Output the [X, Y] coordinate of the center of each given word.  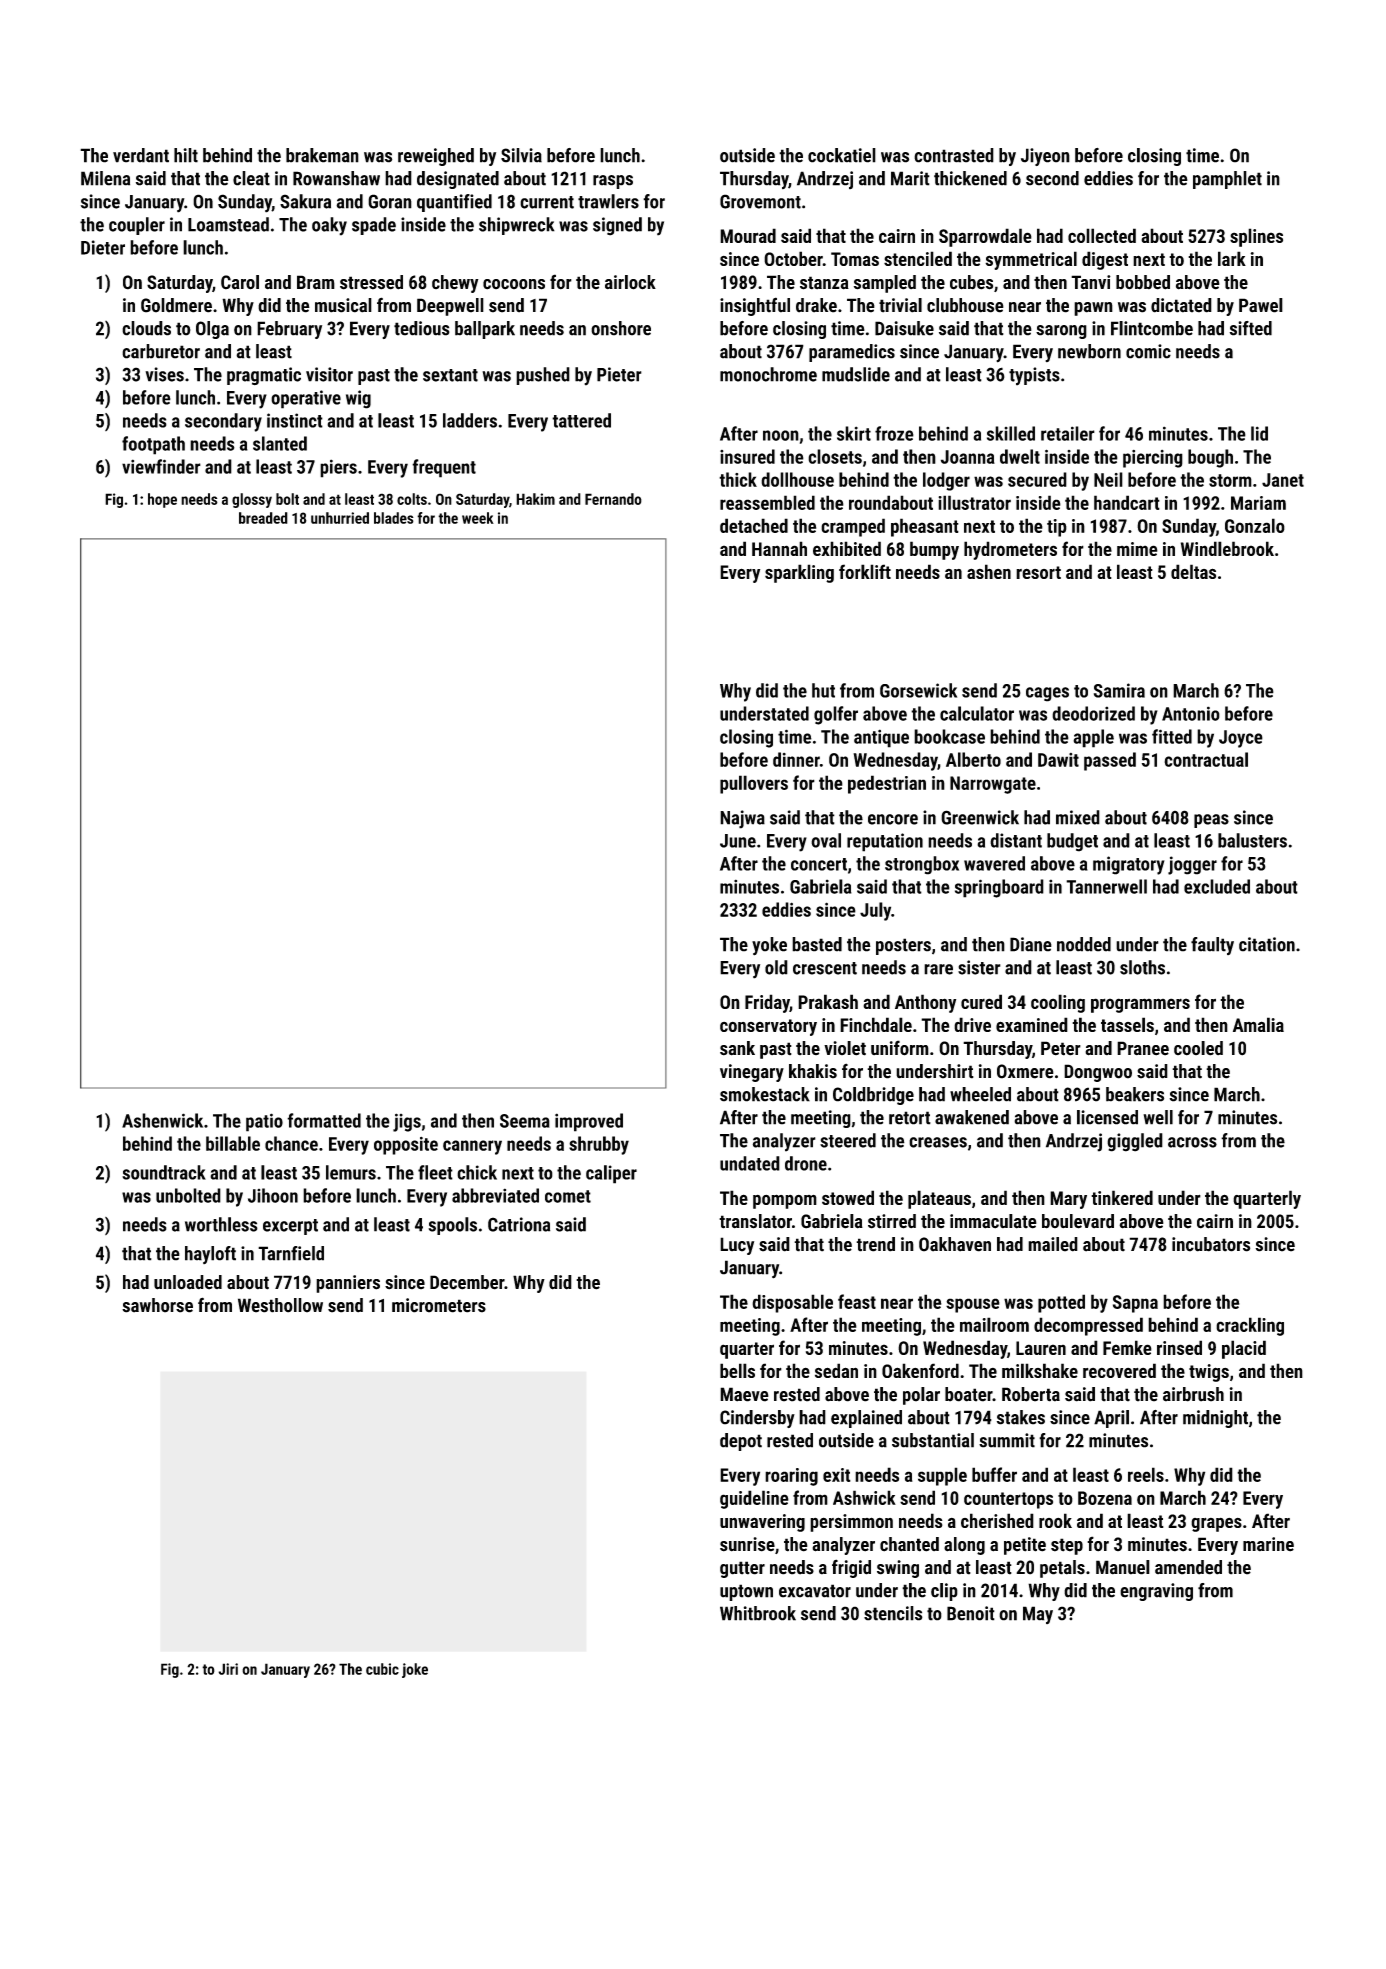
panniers [348, 1284]
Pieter [619, 374]
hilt [186, 155]
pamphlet [1227, 180]
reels [1146, 1474]
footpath [153, 445]
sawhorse [157, 1305]
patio [264, 1122]
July [875, 911]
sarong [1061, 332]
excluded [1217, 886]
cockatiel [842, 155]
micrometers [439, 1305]
